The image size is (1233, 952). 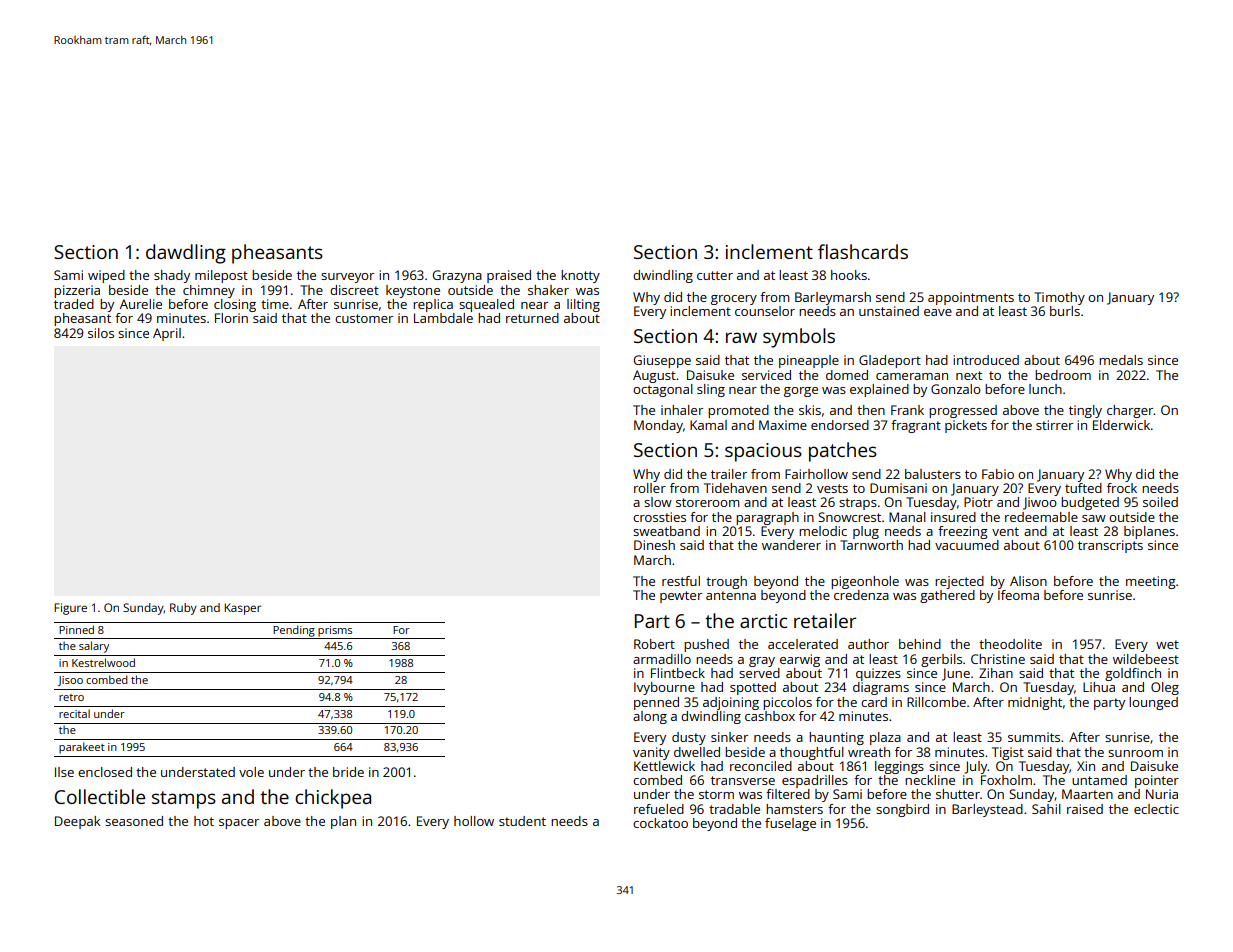 I want to click on student, so click(x=522, y=821).
